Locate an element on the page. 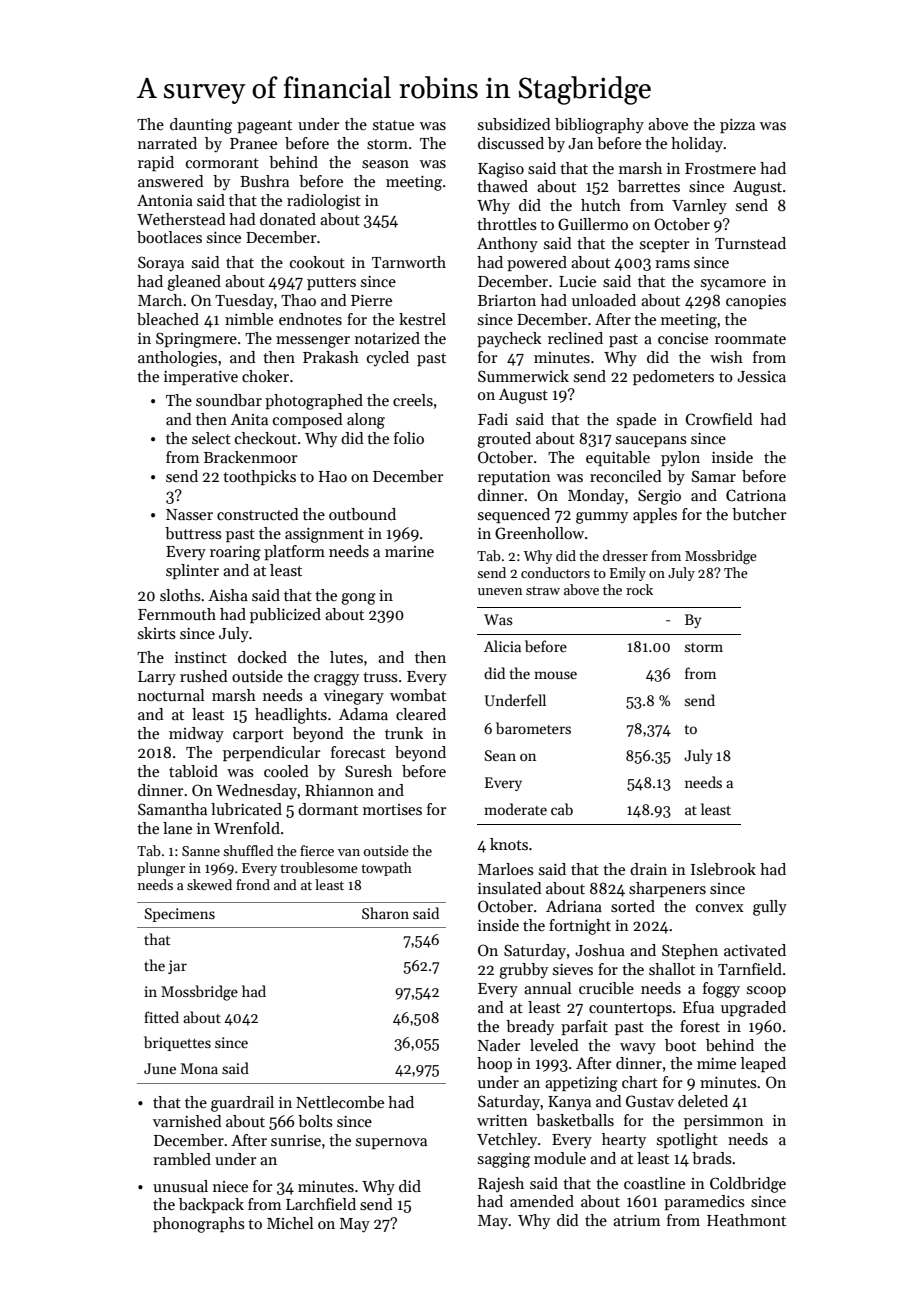 This page has height=1314, width=924. phonographs is located at coordinates (199, 1225).
